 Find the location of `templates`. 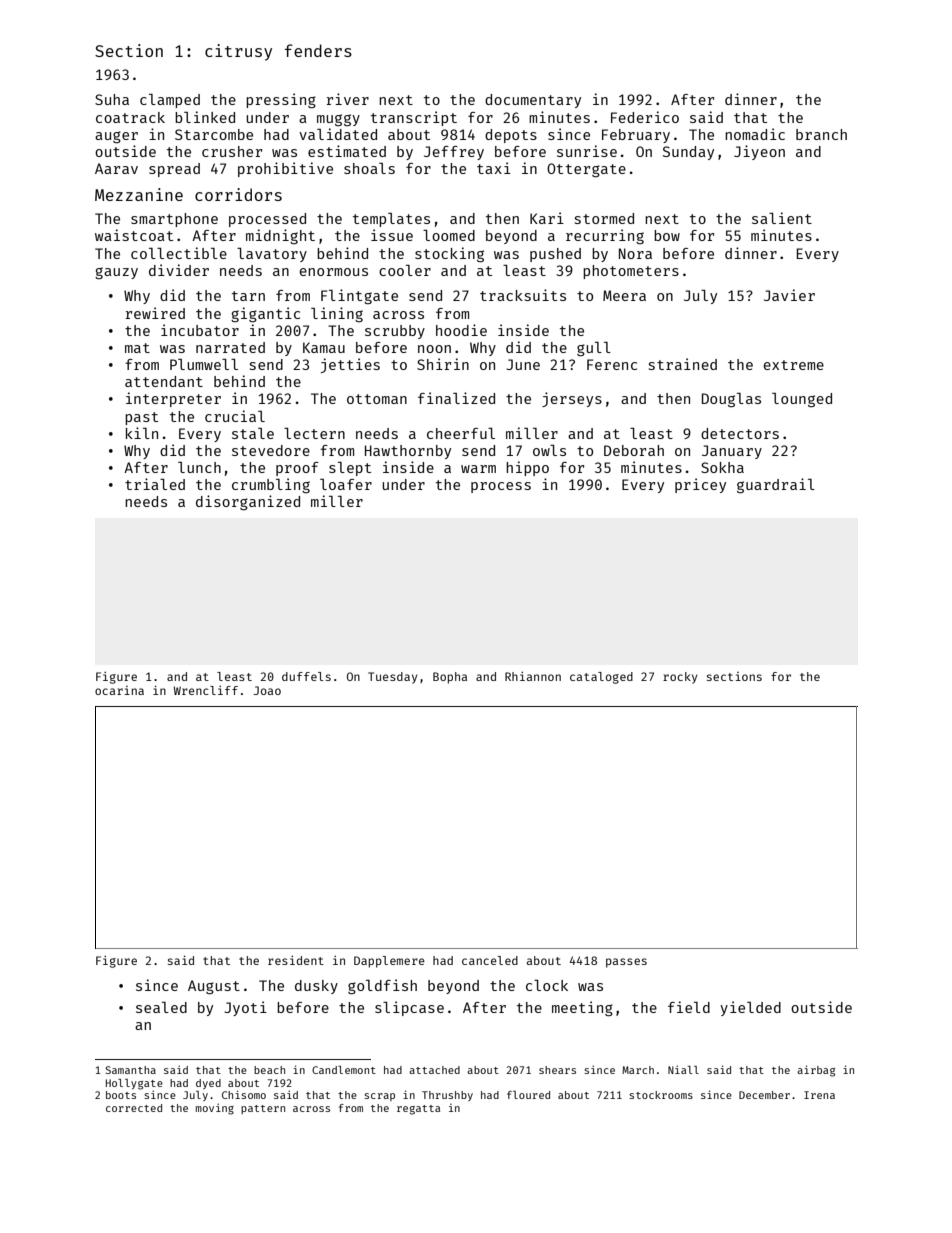

templates is located at coordinates (391, 220).
